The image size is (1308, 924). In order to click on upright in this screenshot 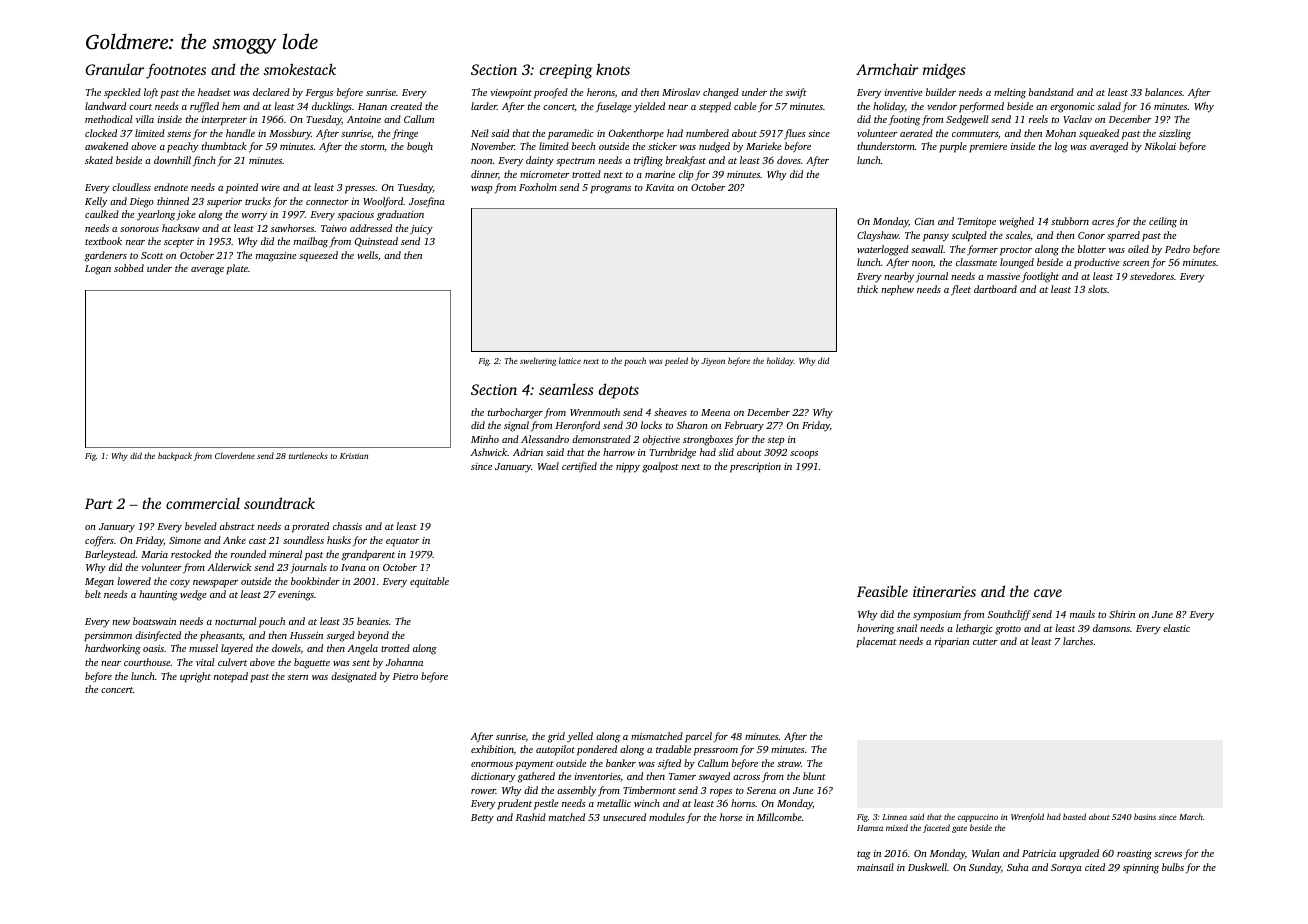, I will do `click(195, 677)`.
